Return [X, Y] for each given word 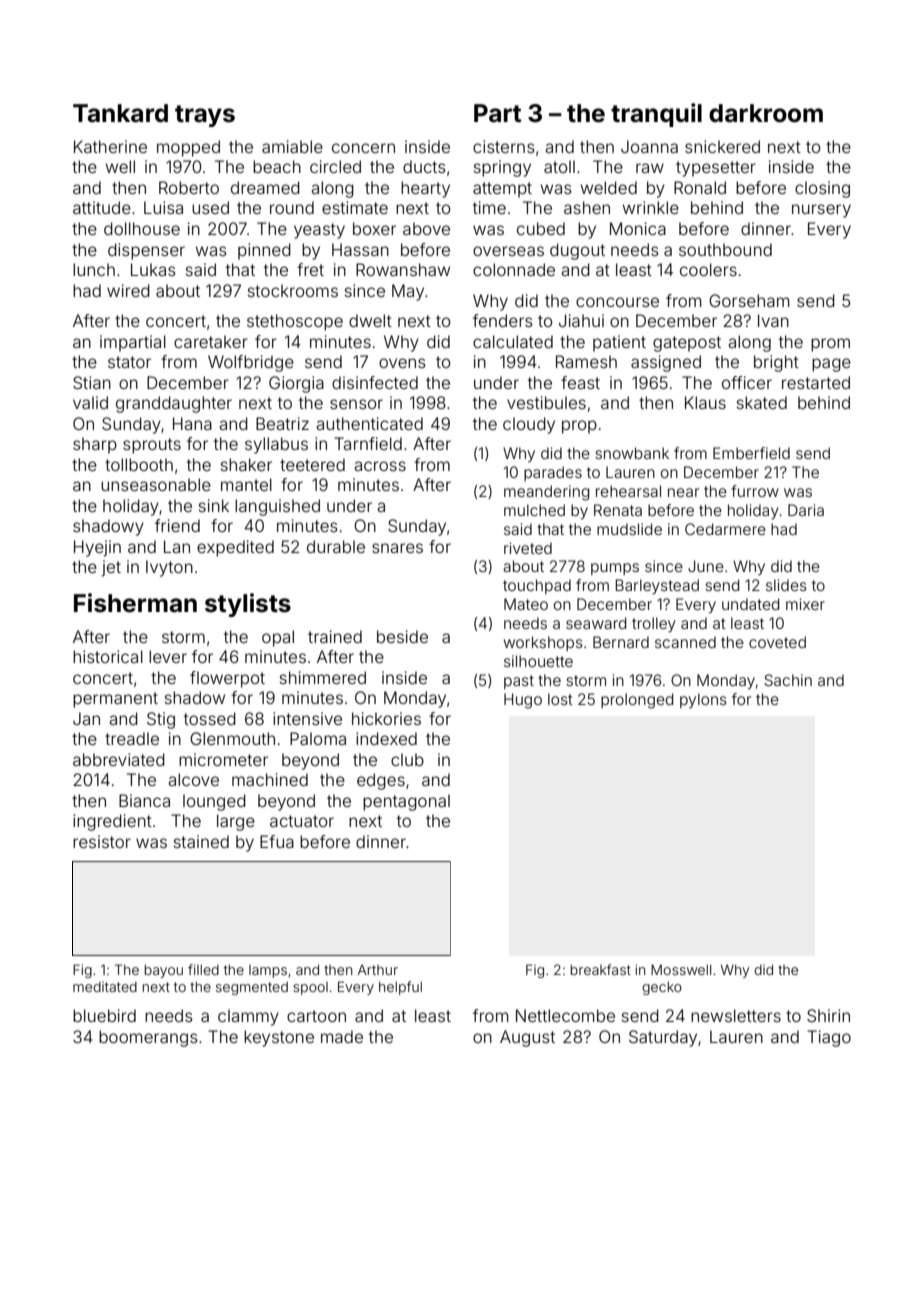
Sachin [788, 680]
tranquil [656, 115]
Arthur [378, 970]
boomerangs [148, 1038]
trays [205, 116]
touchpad [537, 586]
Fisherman [135, 603]
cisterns [504, 146]
